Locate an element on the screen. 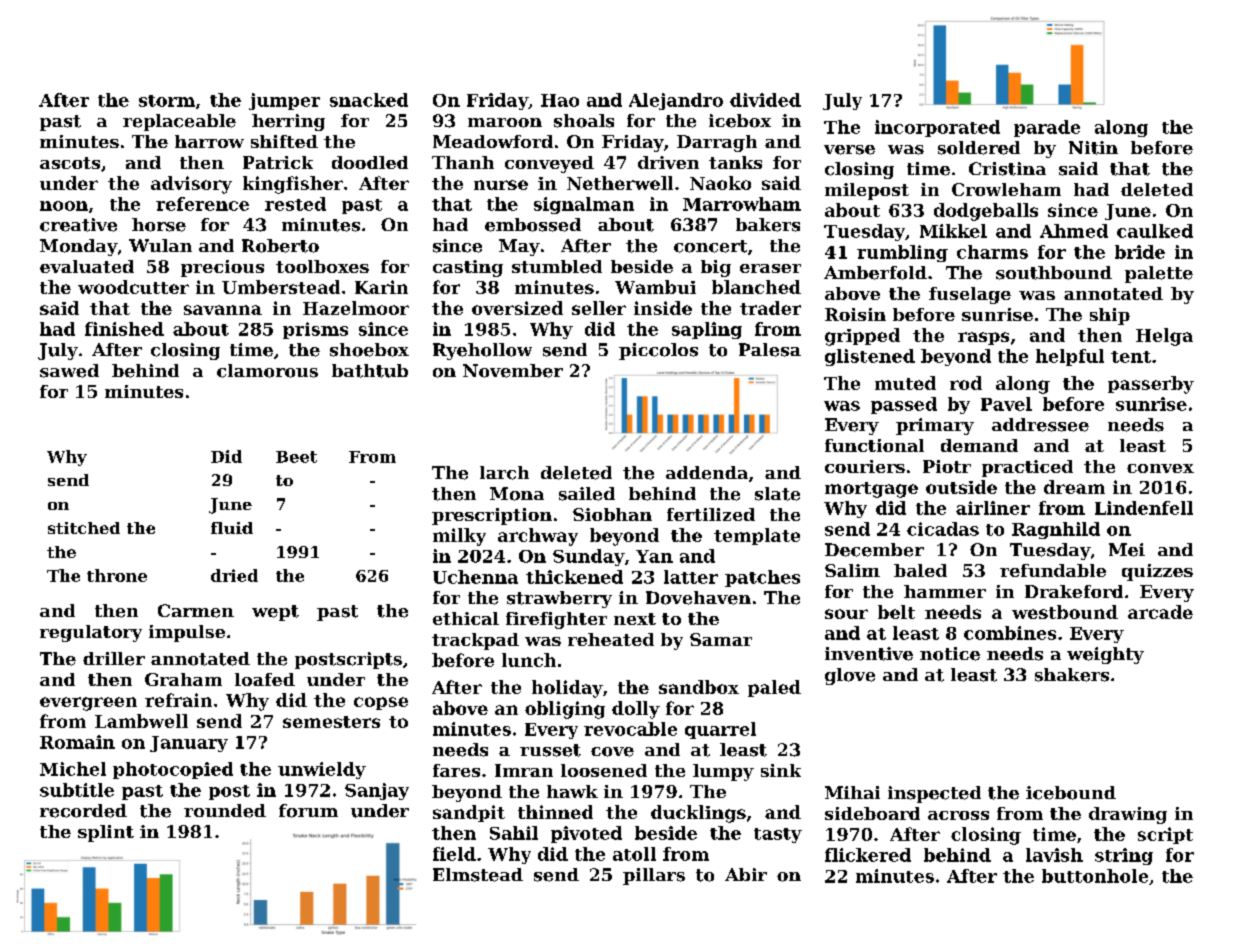 The height and width of the screenshot is (952, 1233). Imran is located at coordinates (524, 770).
